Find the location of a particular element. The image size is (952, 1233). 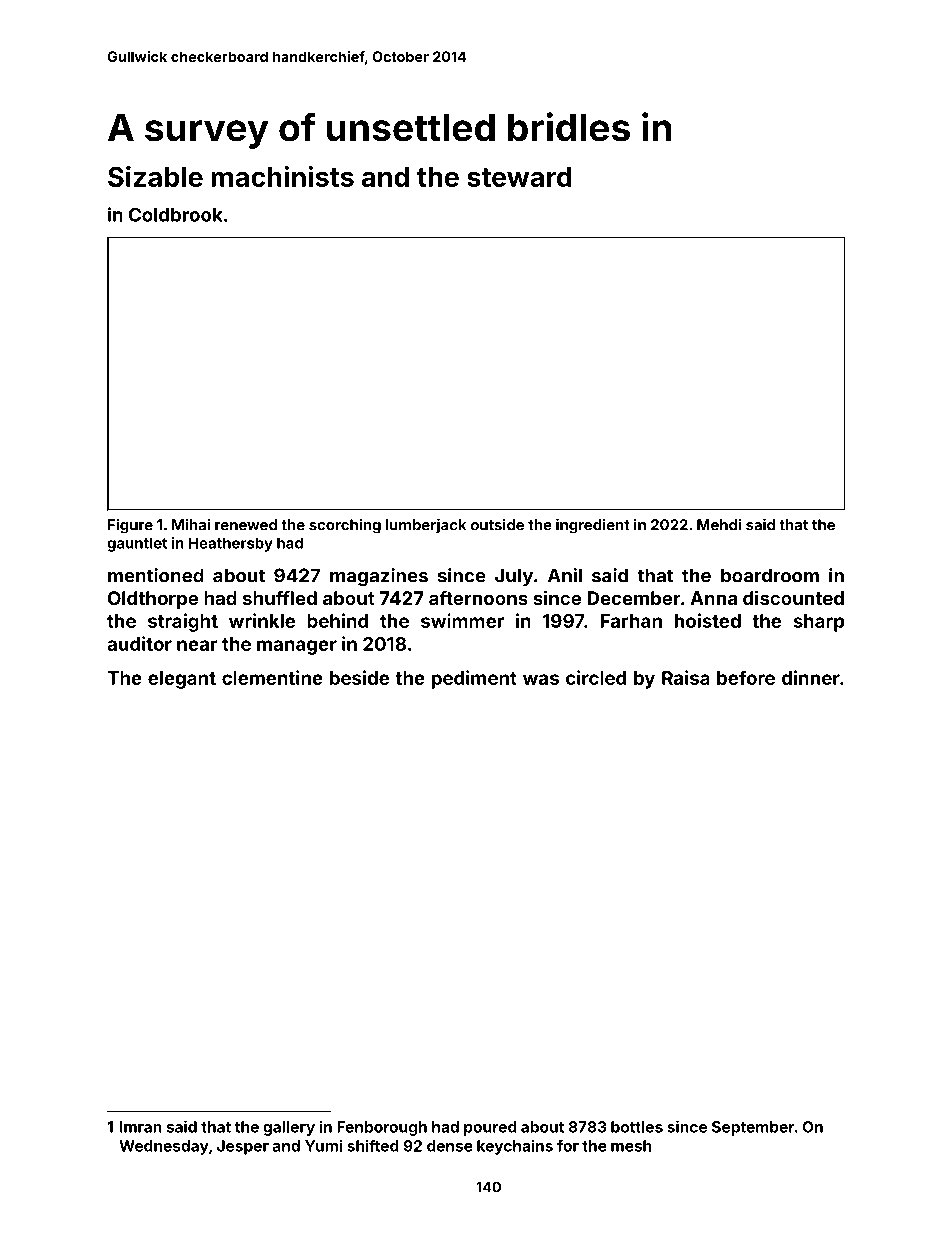

poured is located at coordinates (490, 1128).
